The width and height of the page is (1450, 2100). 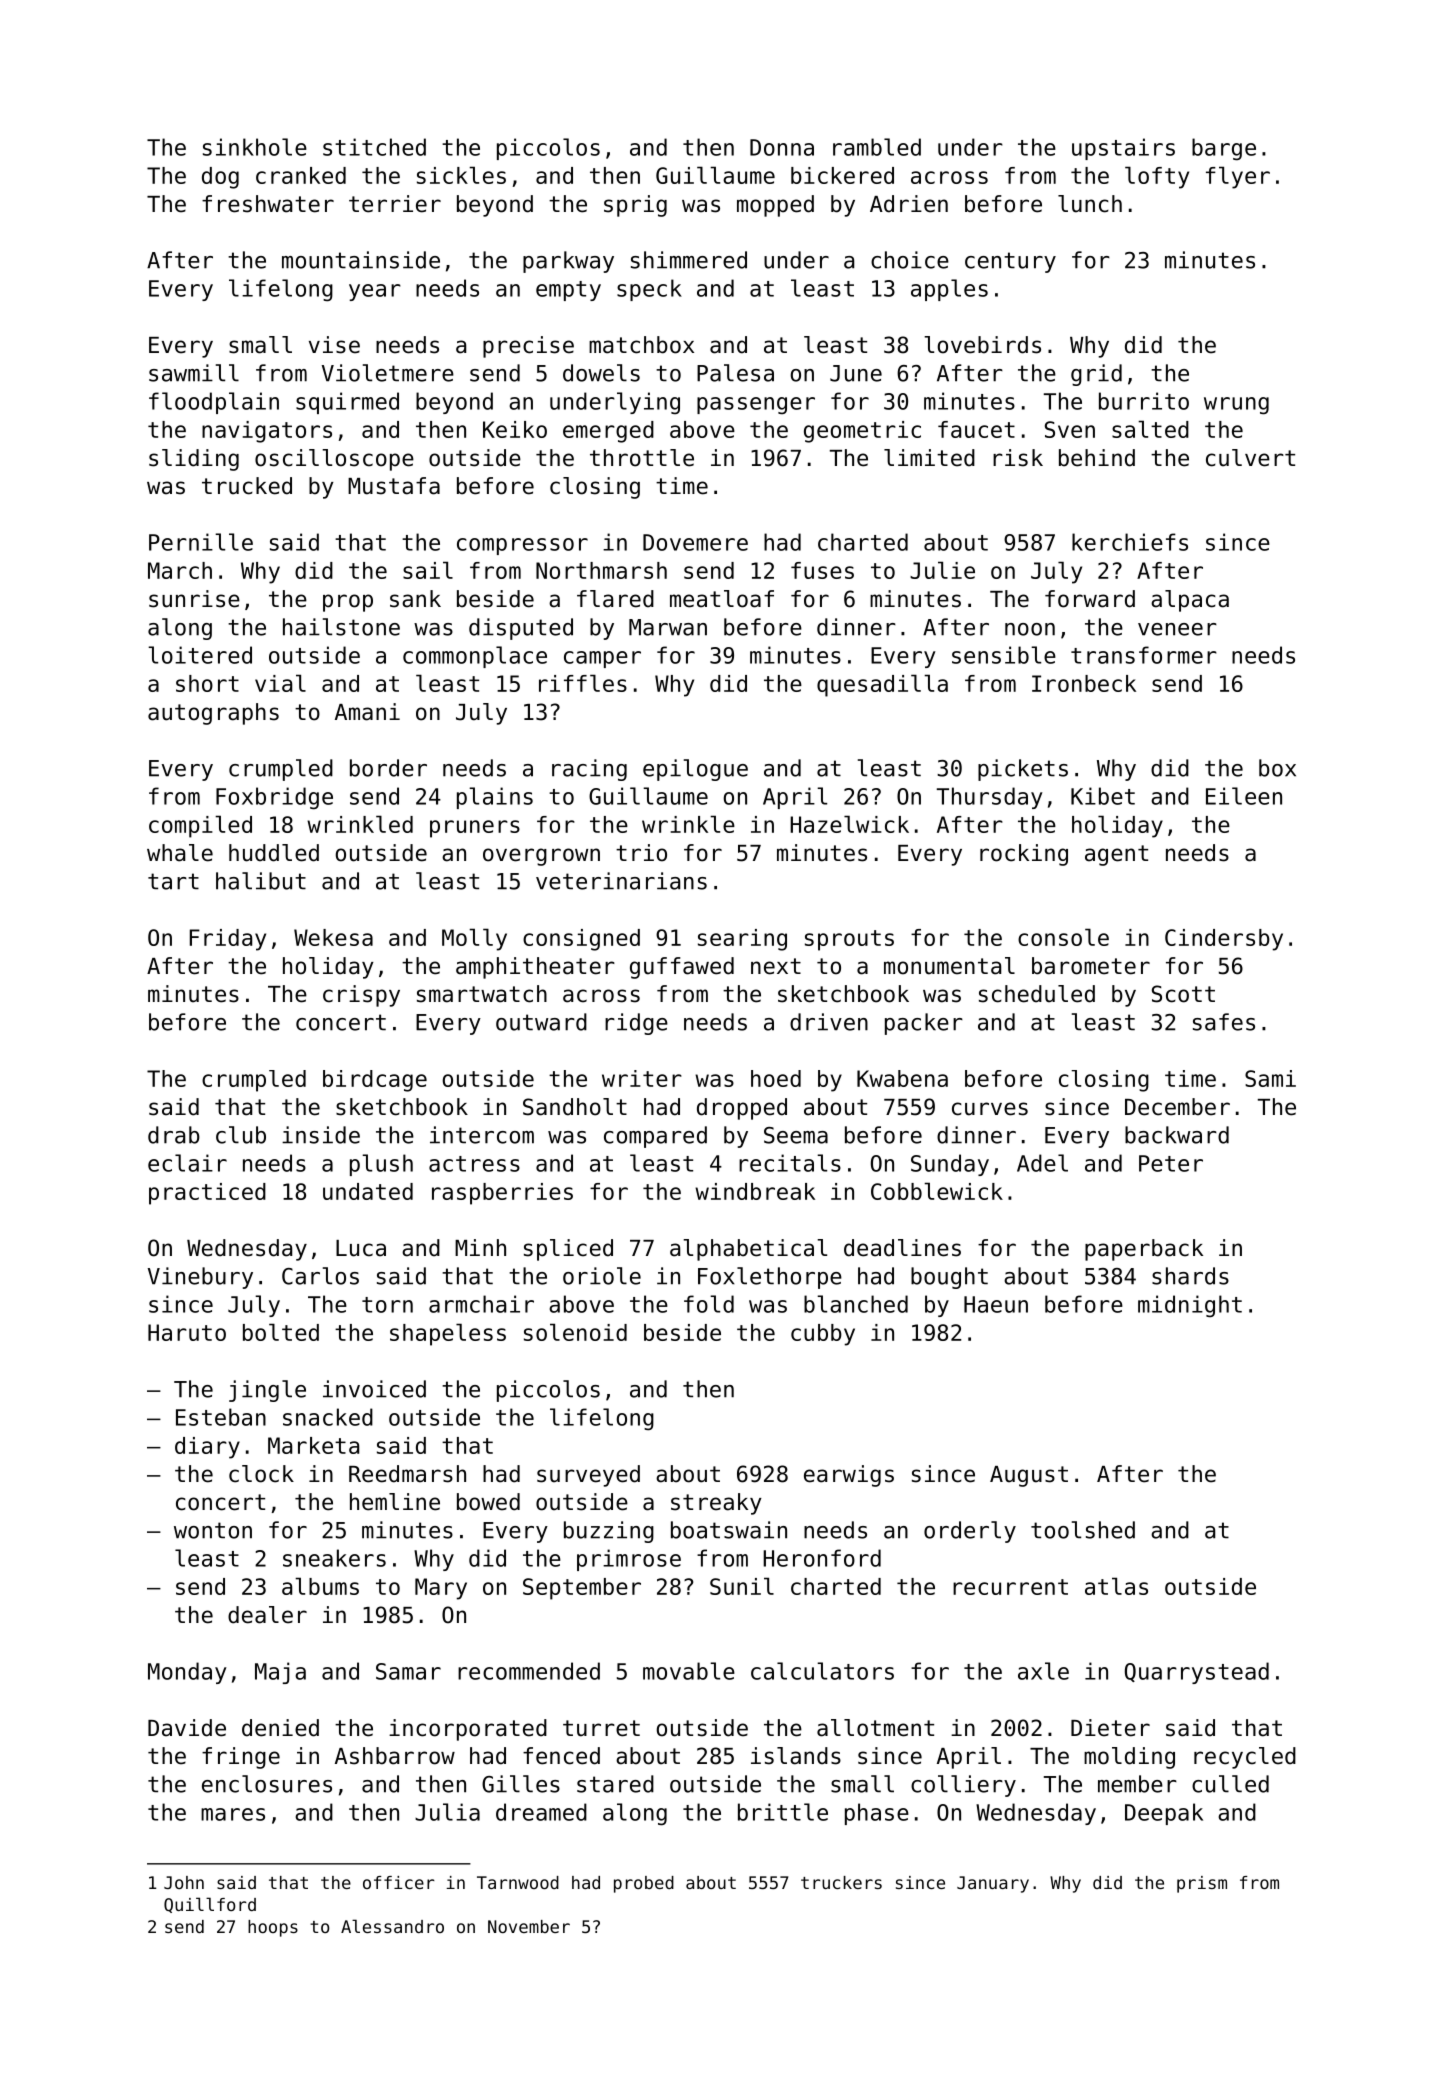 I want to click on flyer, so click(x=1238, y=177).
